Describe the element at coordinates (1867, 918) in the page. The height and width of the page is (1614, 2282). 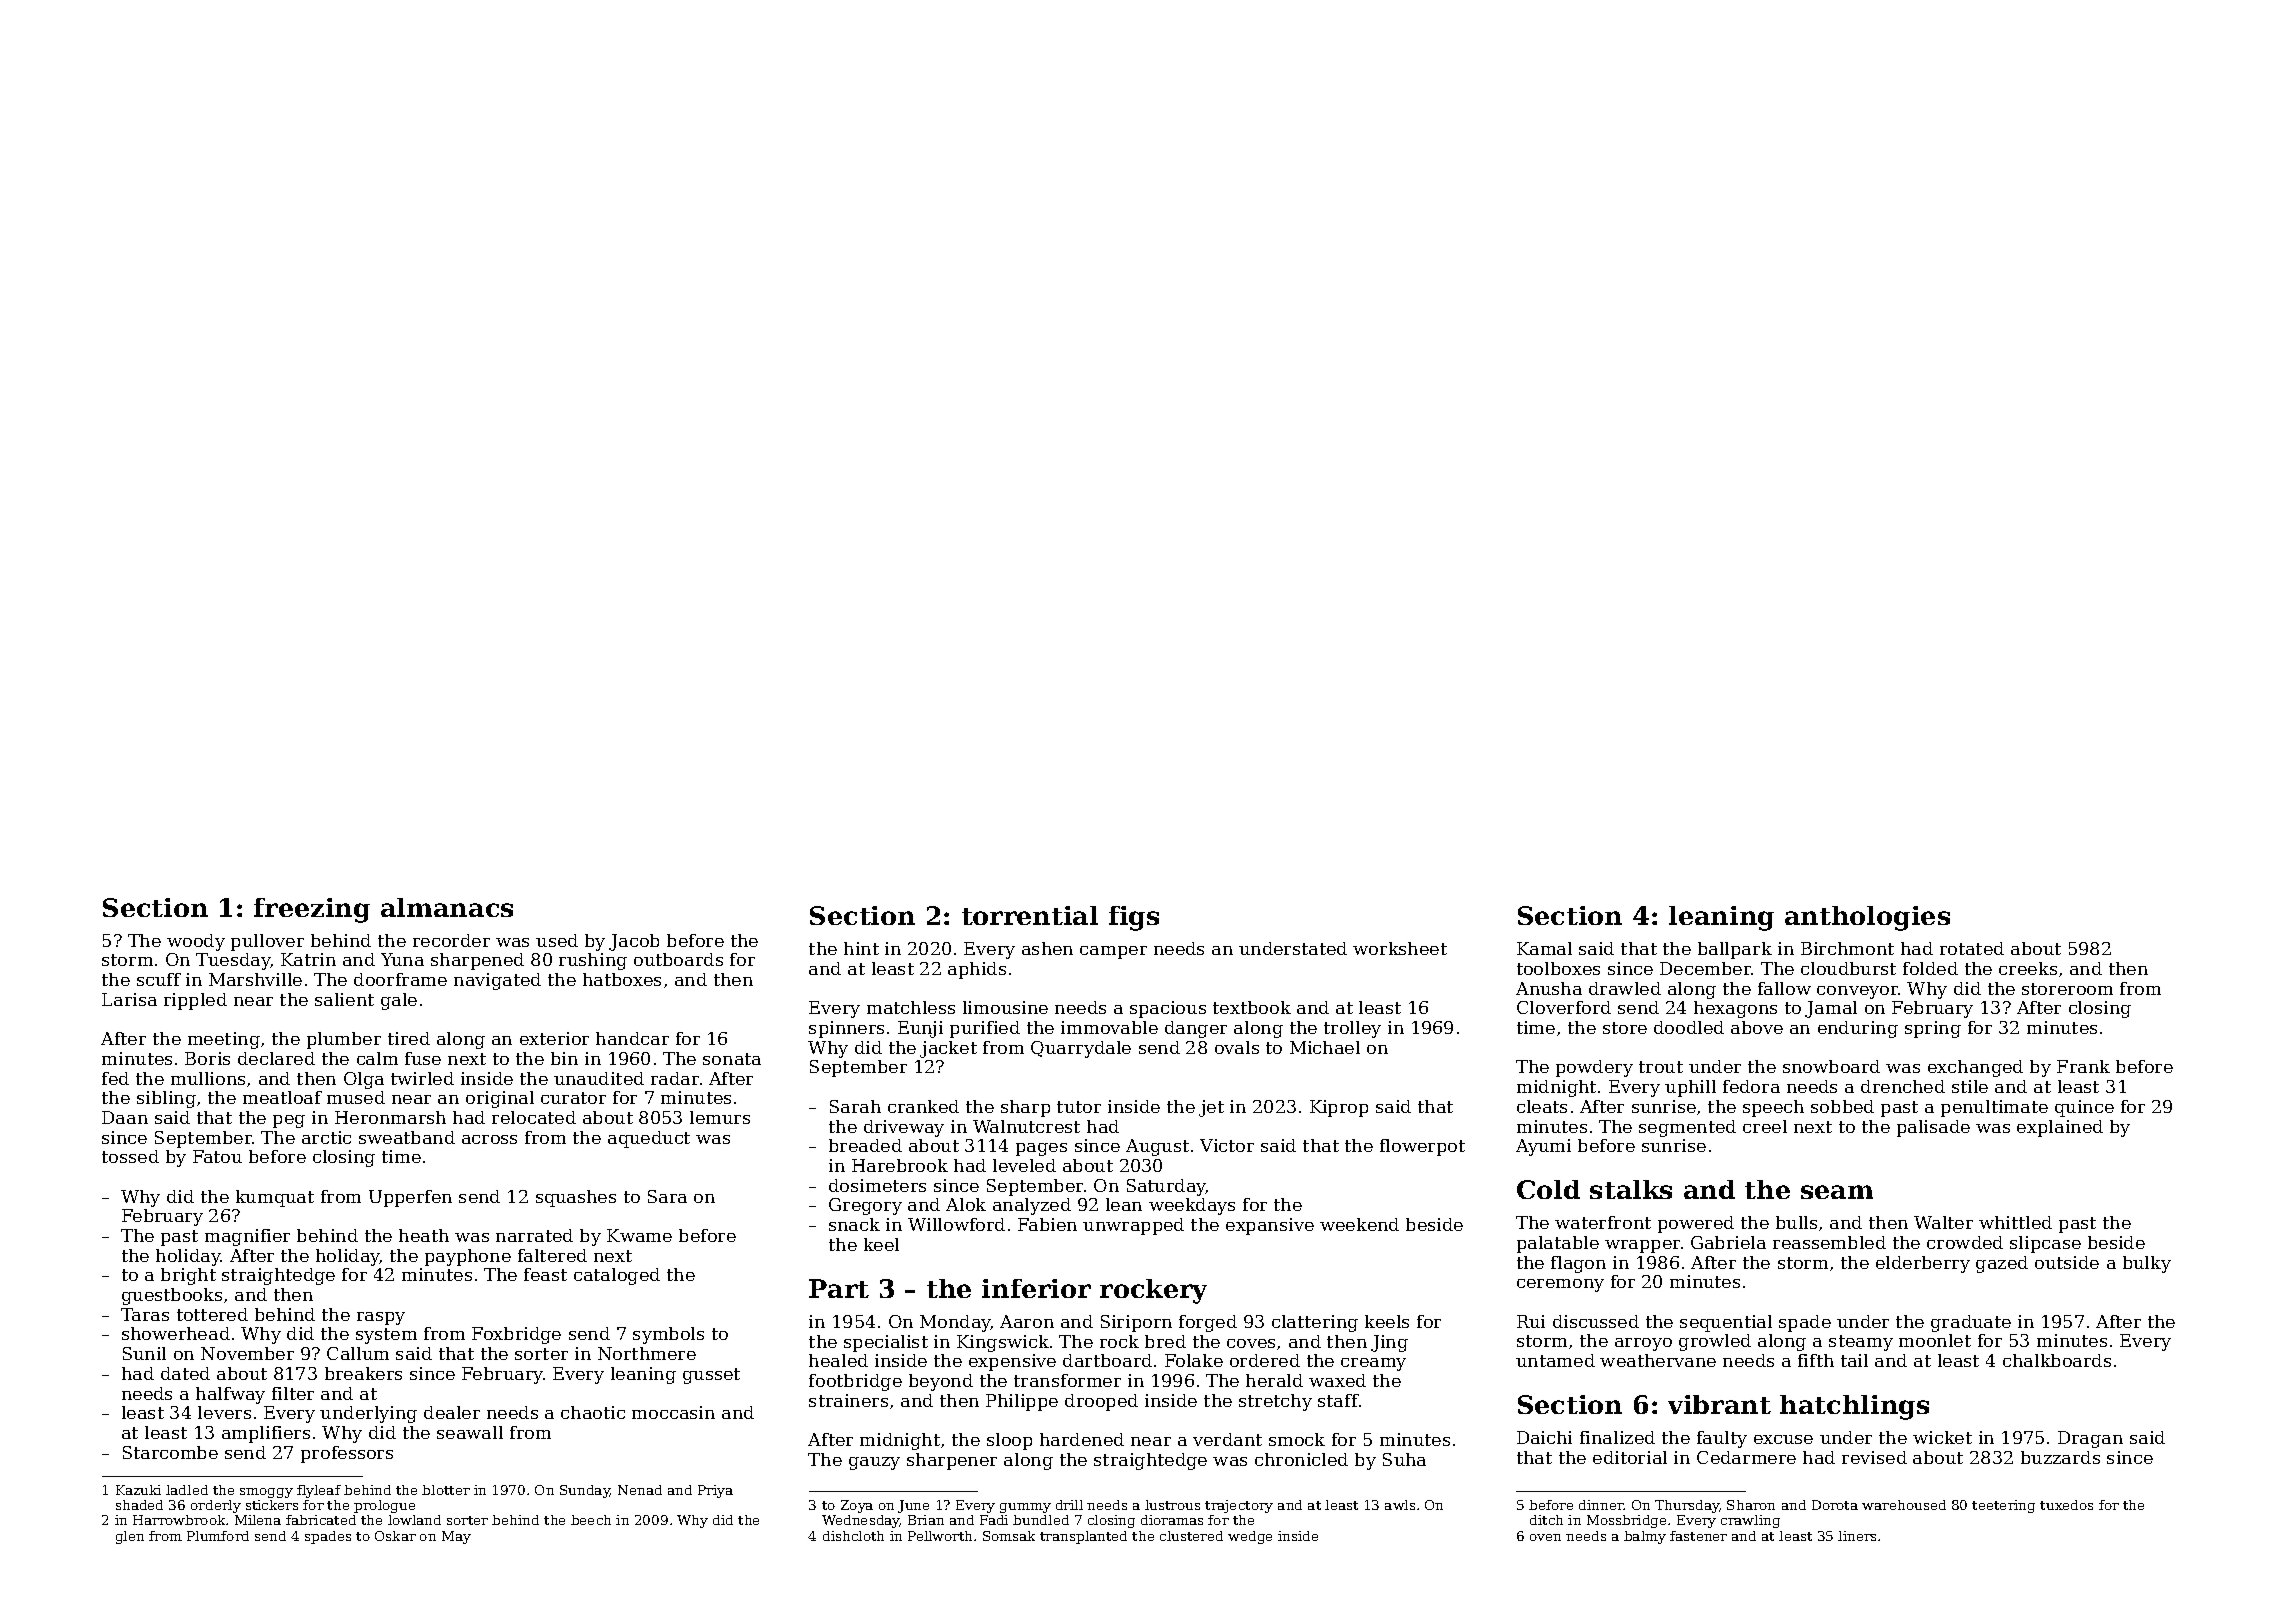
I see `anthologies` at that location.
